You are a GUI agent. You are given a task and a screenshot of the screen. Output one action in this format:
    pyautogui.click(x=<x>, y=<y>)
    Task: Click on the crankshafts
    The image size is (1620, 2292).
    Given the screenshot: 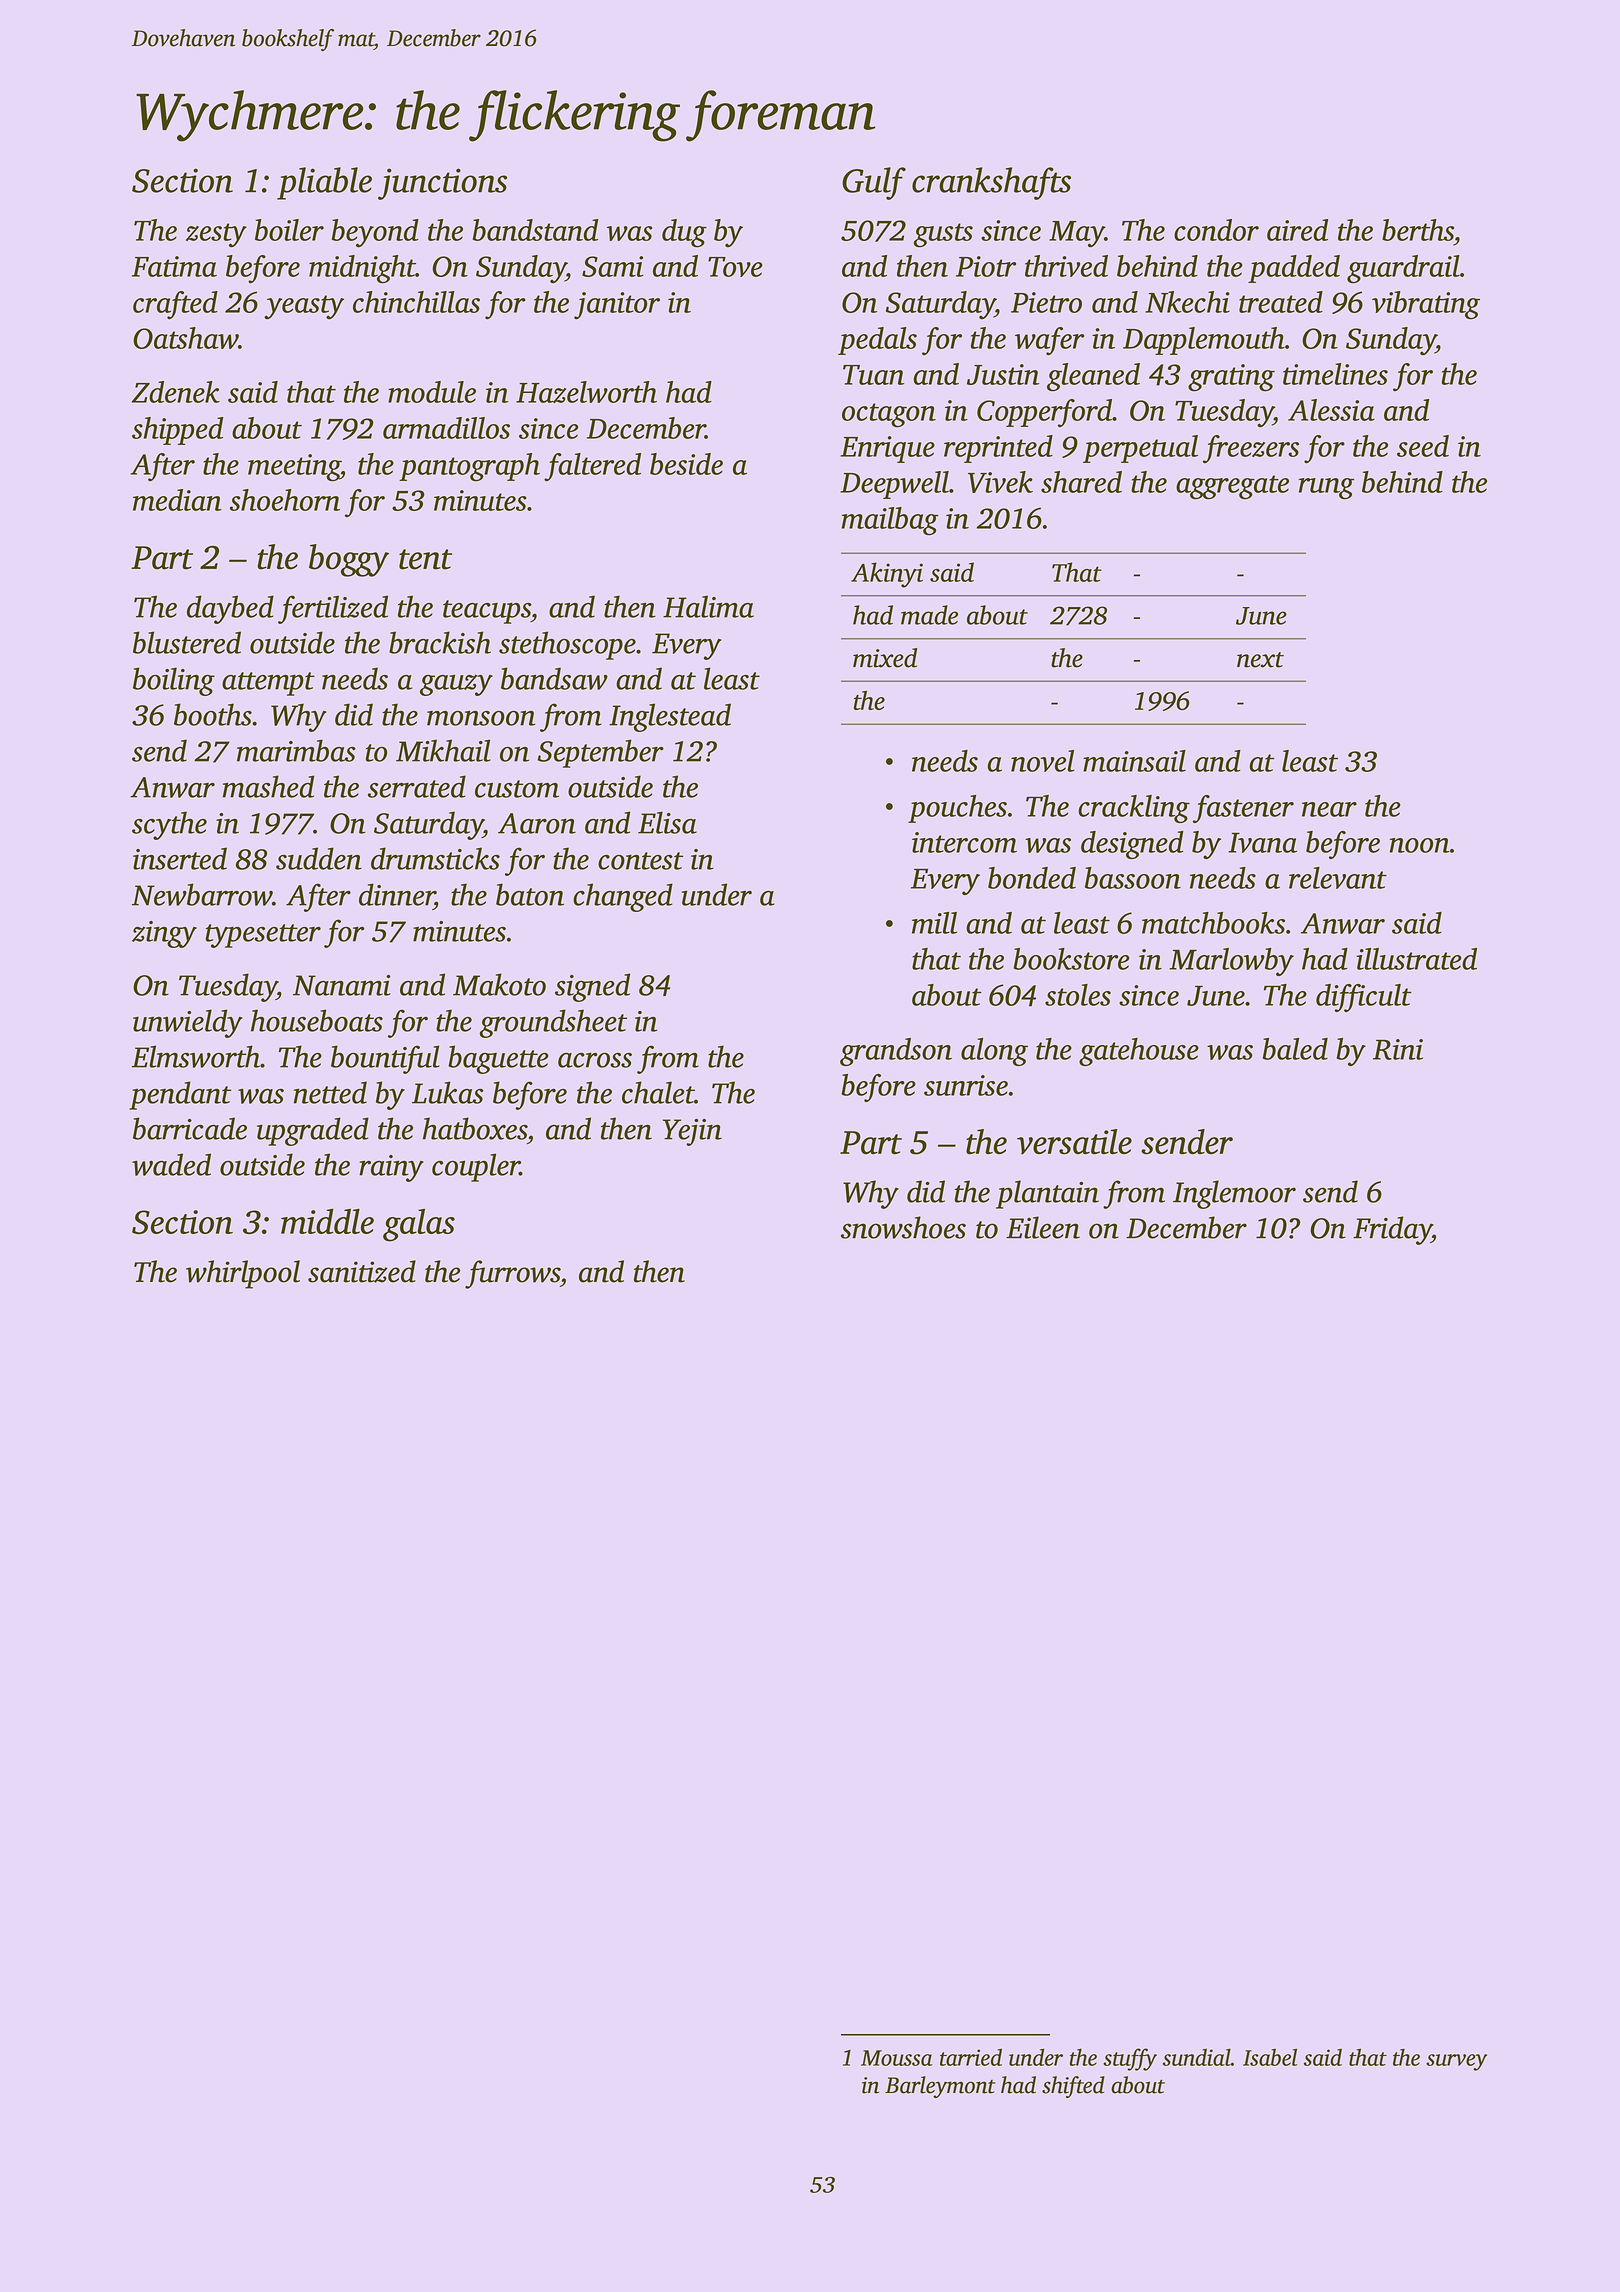 What is the action you would take?
    pyautogui.click(x=991, y=183)
